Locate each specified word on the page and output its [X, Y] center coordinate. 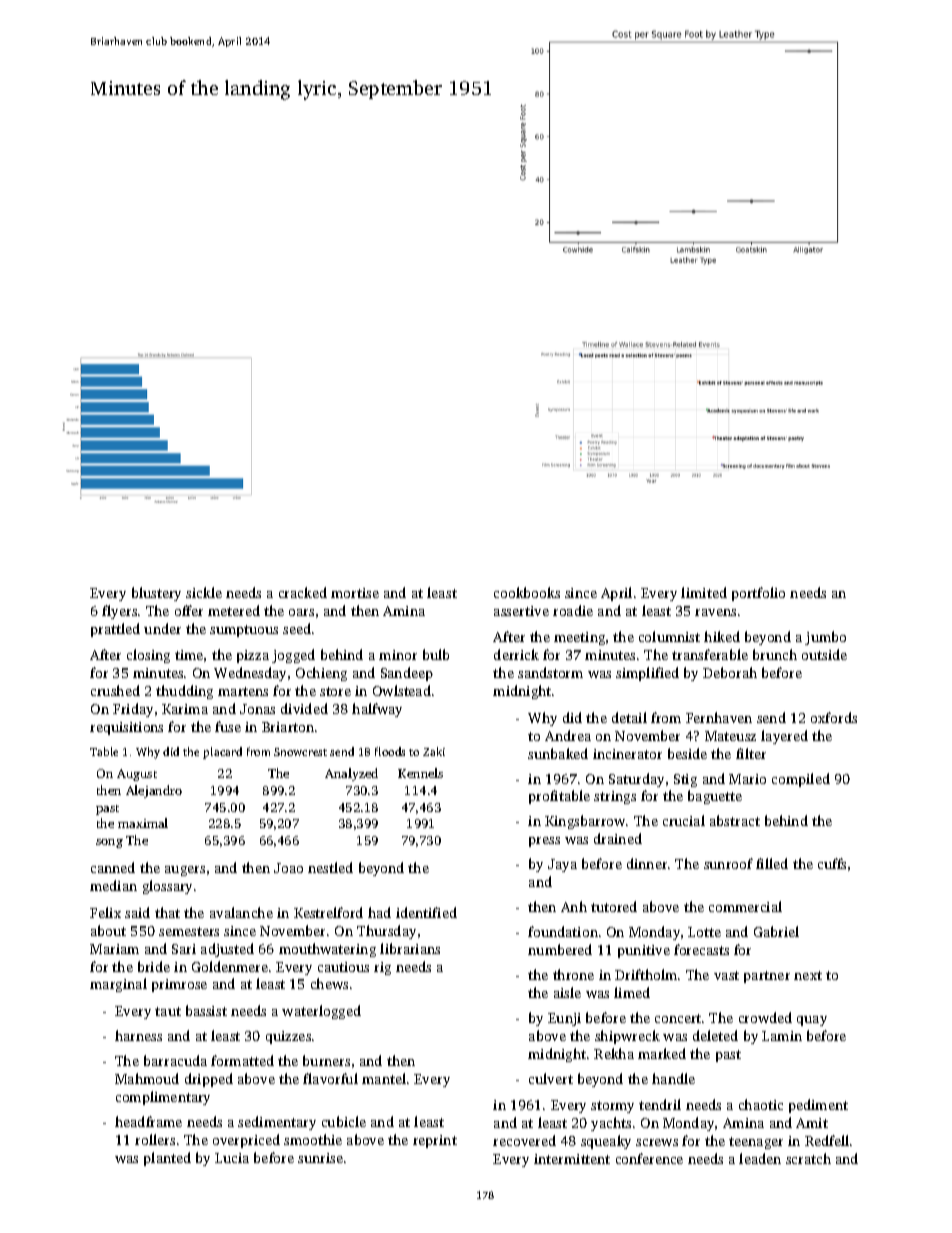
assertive [521, 611]
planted [167, 1159]
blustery [156, 594]
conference [649, 1158]
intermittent [572, 1159]
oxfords [834, 717]
